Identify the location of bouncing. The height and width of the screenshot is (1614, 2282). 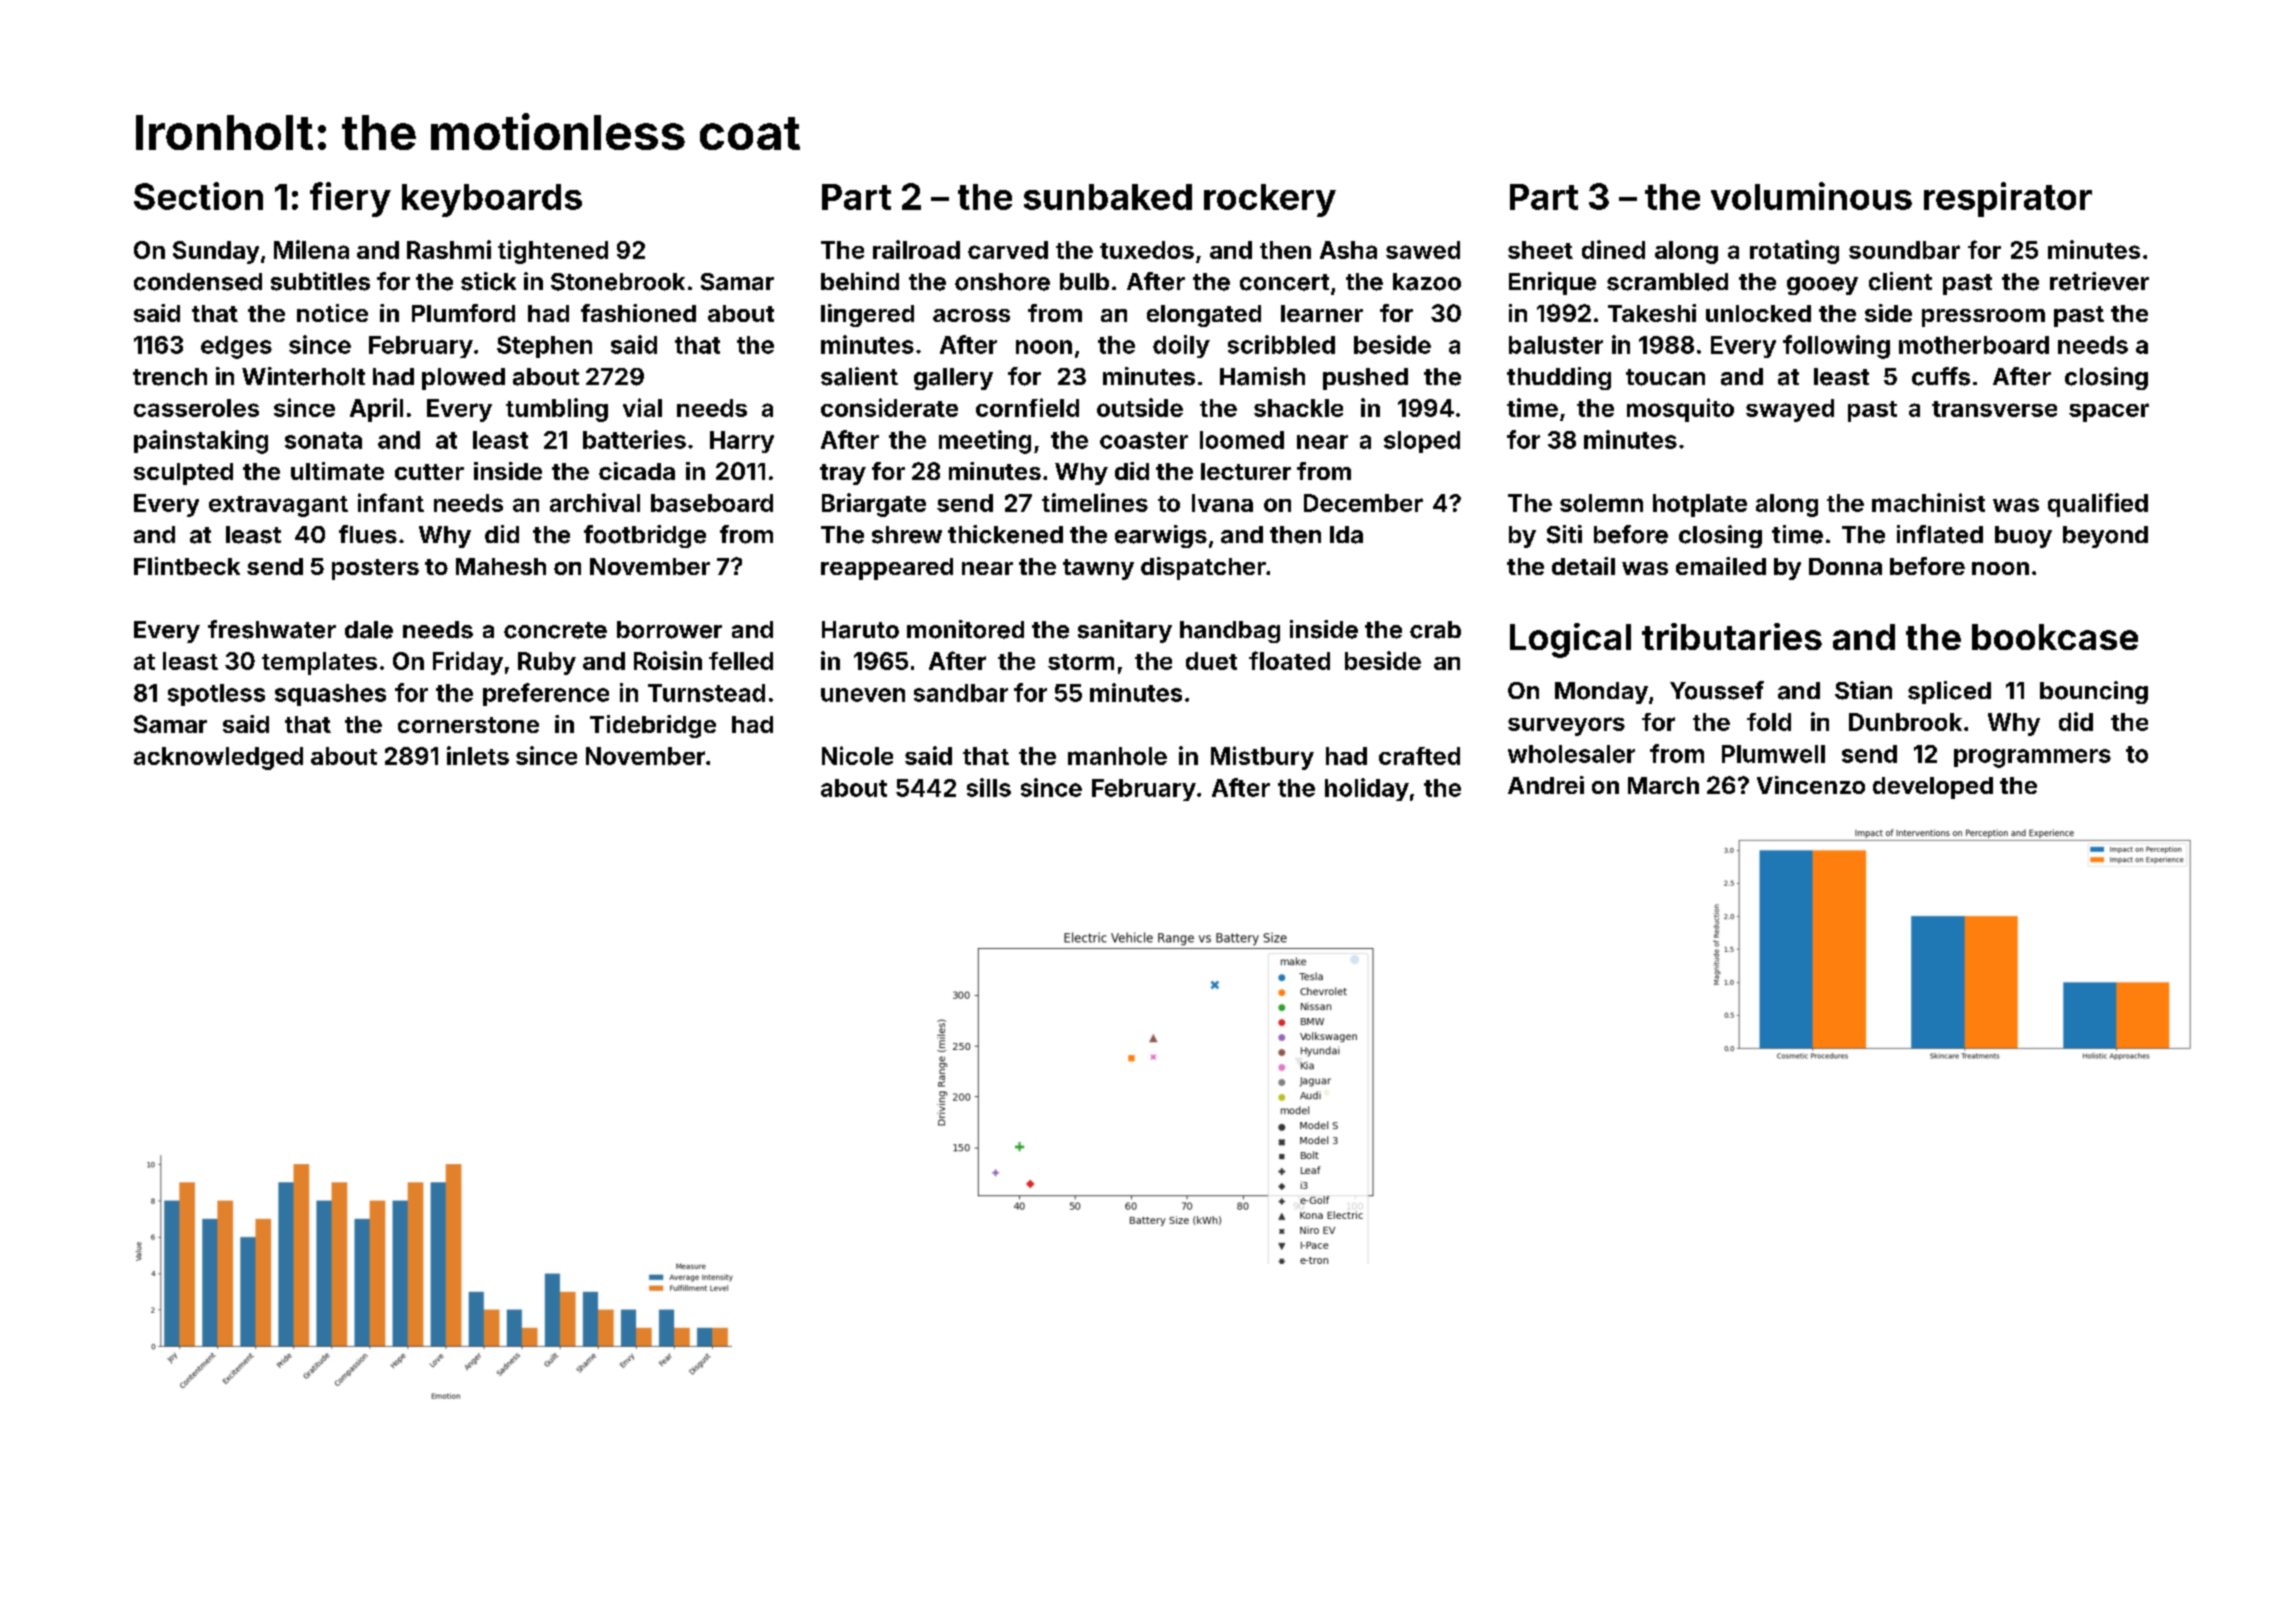
(2094, 692).
